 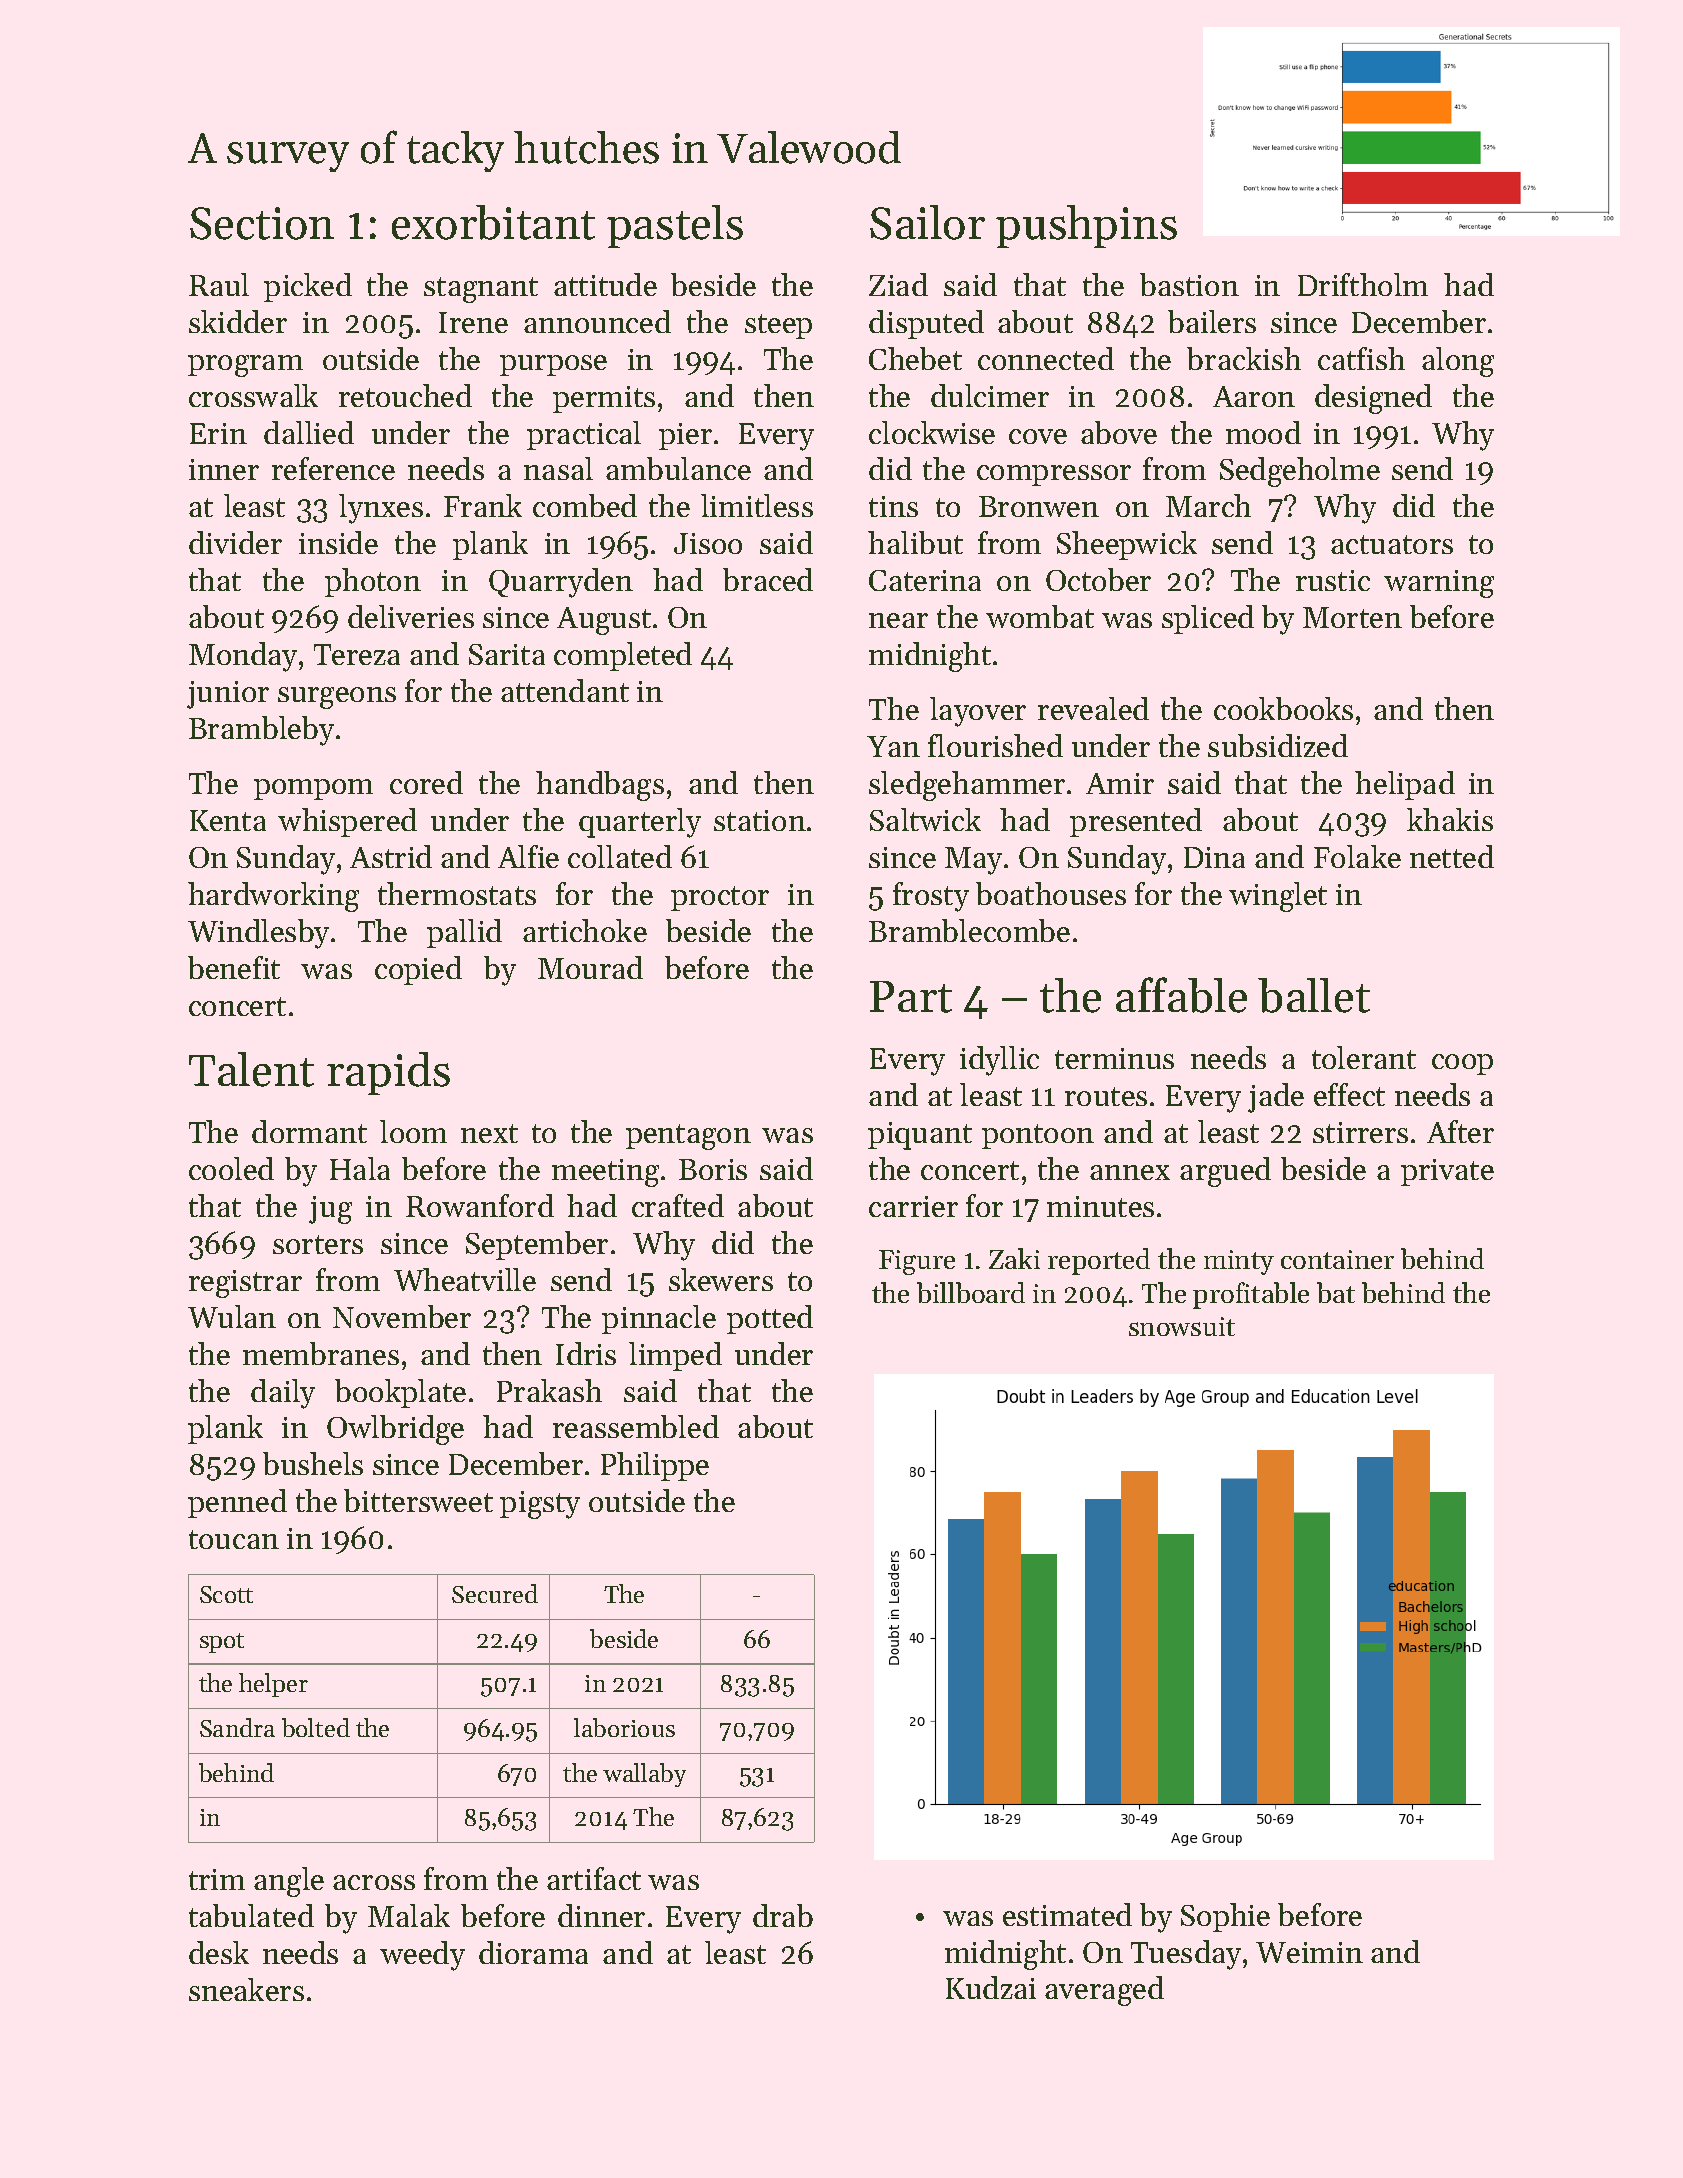 What do you see at coordinates (1067, 1914) in the screenshot?
I see `estimated` at bounding box center [1067, 1914].
